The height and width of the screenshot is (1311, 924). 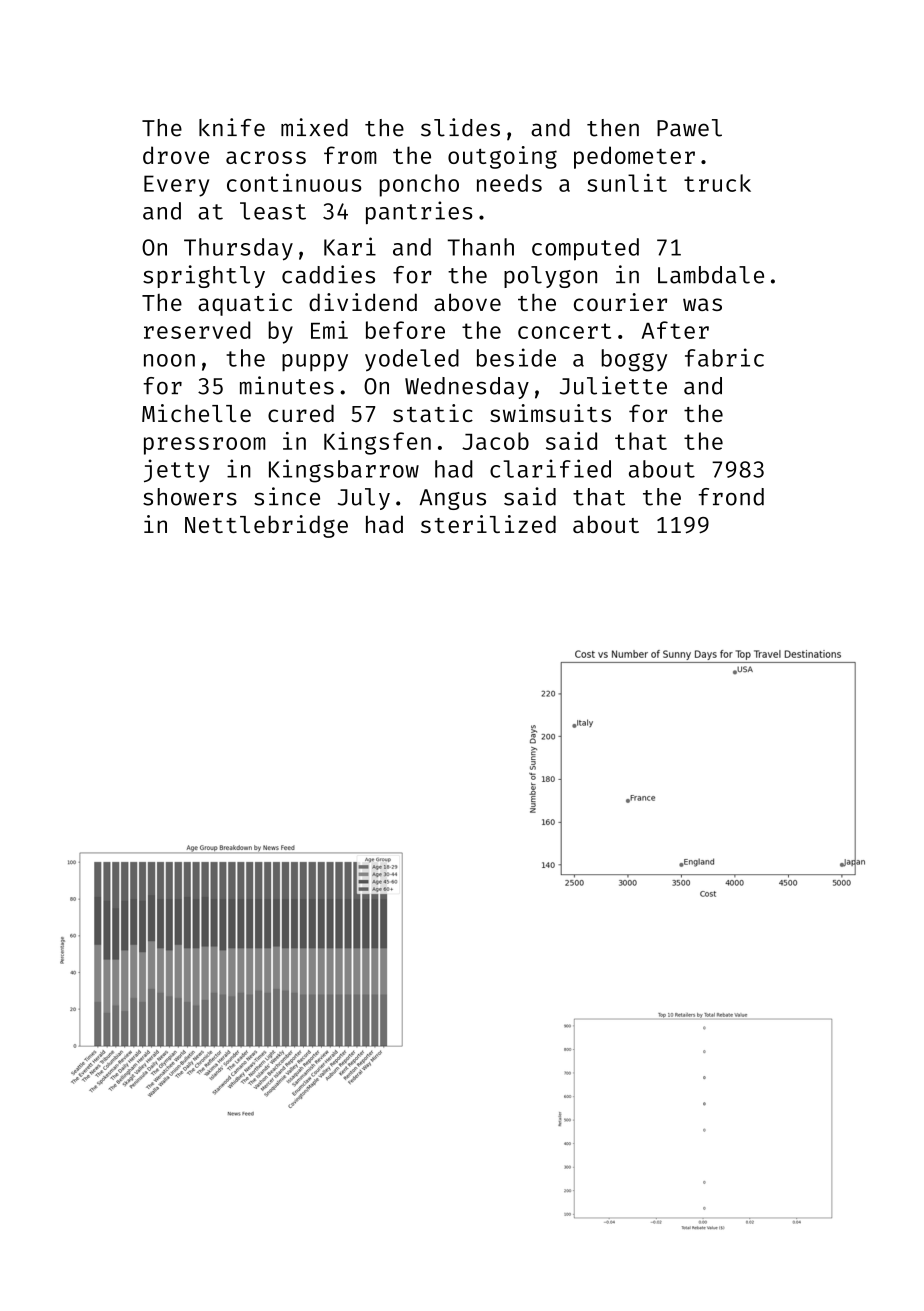 I want to click on mixed, so click(x=314, y=127).
